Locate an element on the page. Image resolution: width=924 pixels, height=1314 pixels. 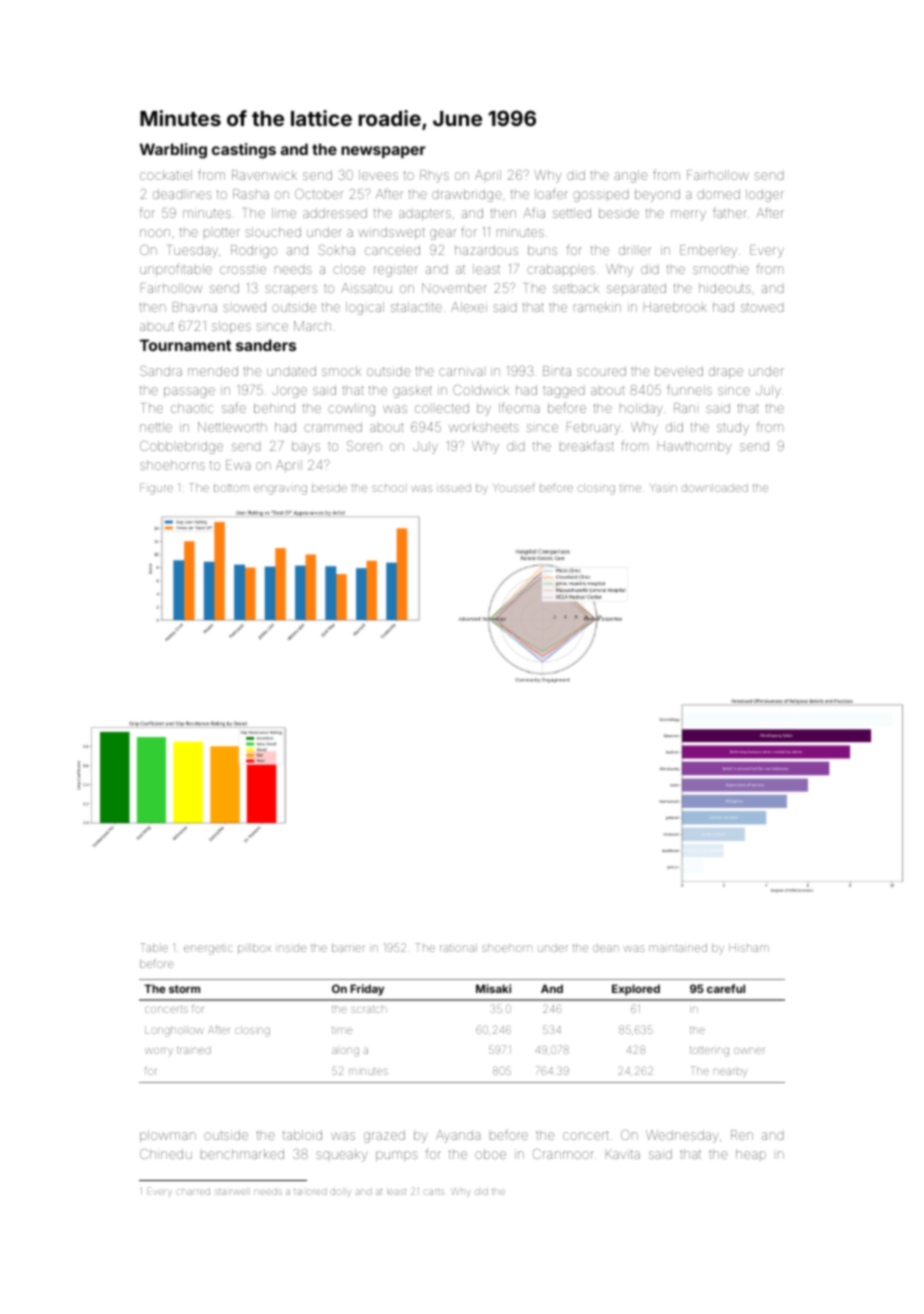
bottom is located at coordinates (231, 488).
